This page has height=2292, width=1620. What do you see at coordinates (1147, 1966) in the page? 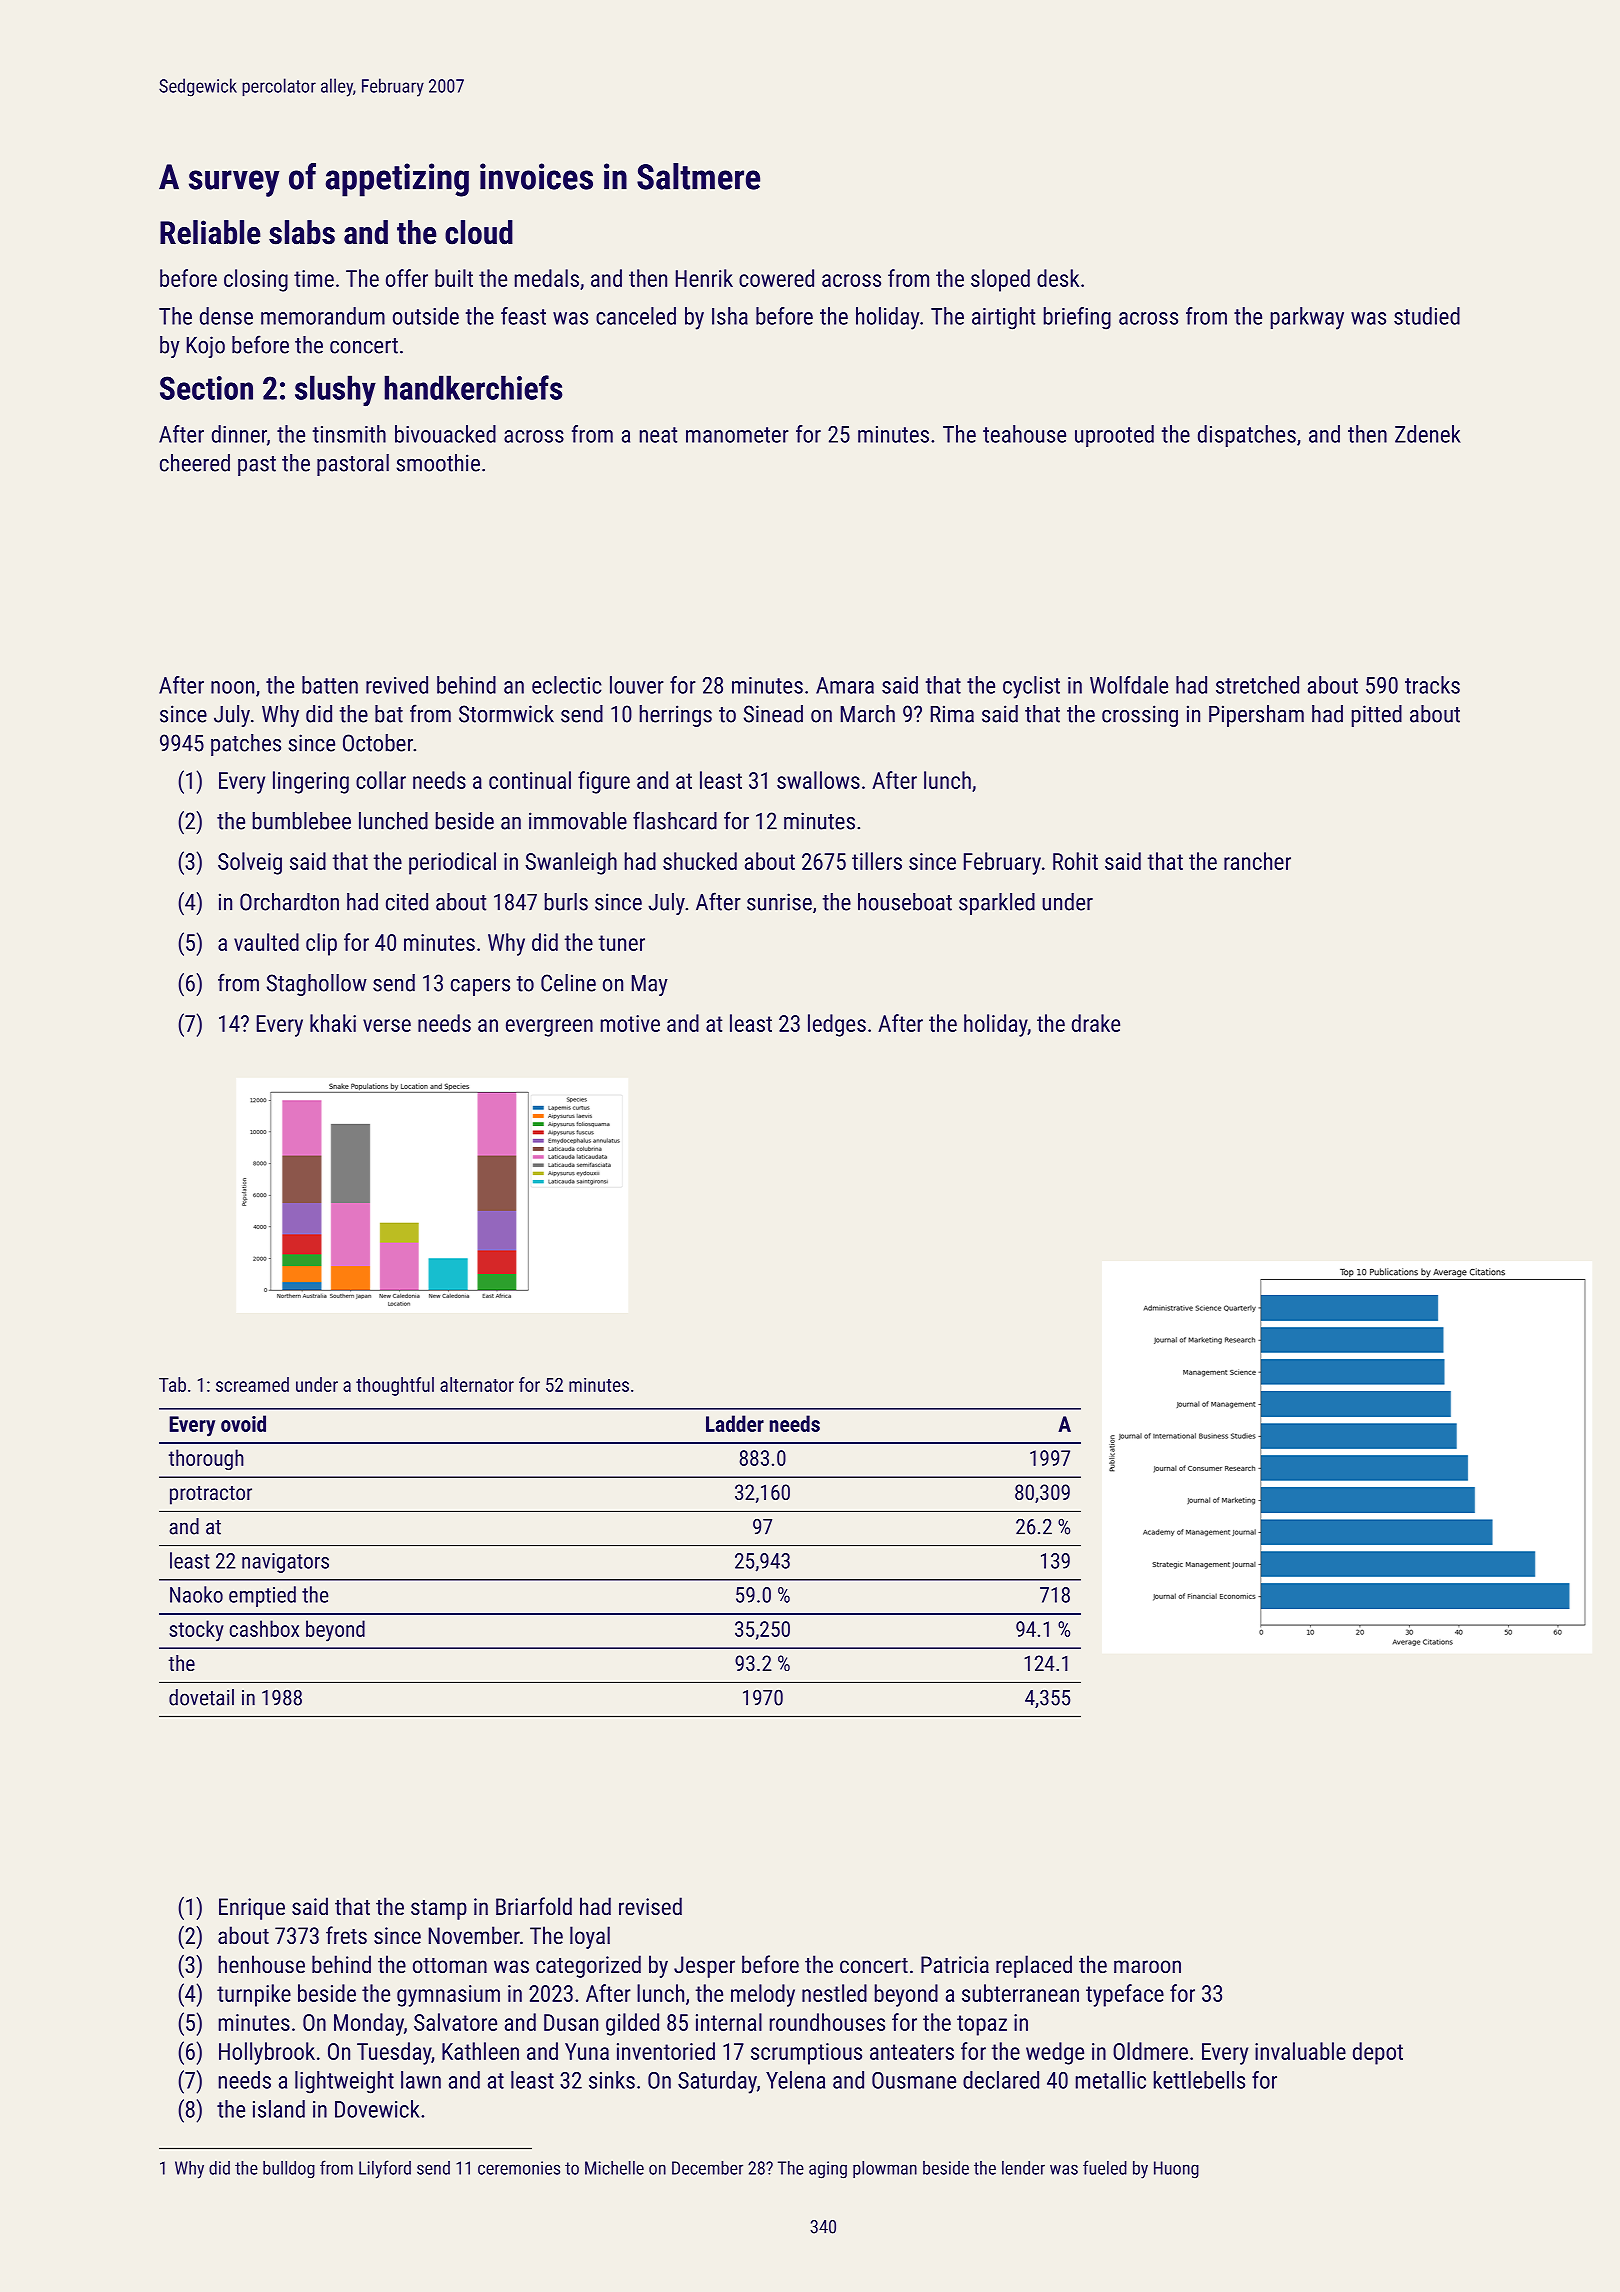
I see `maroon` at bounding box center [1147, 1966].
